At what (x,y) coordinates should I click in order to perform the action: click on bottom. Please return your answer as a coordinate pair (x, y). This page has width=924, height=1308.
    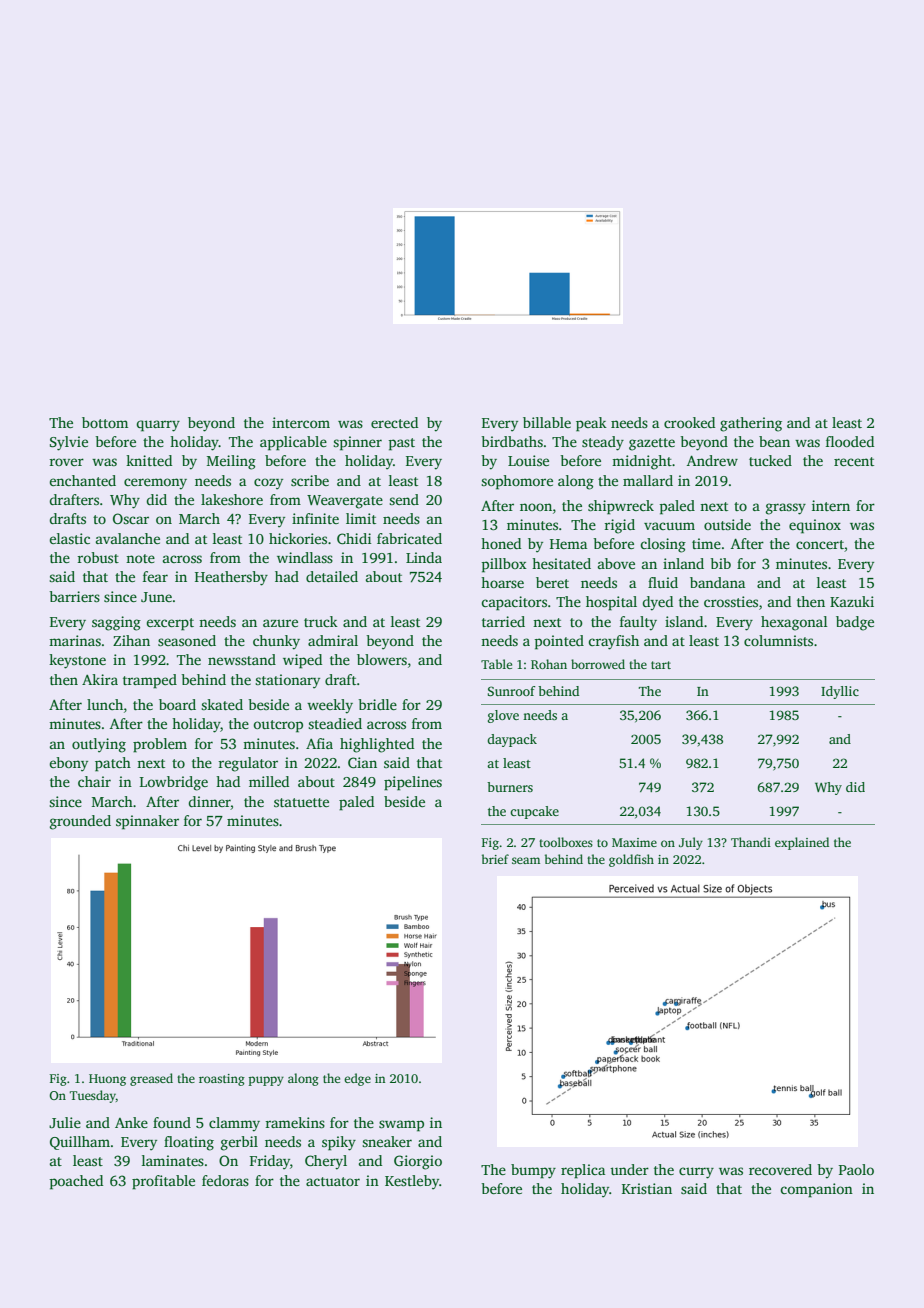
    Looking at the image, I should click on (105, 422).
